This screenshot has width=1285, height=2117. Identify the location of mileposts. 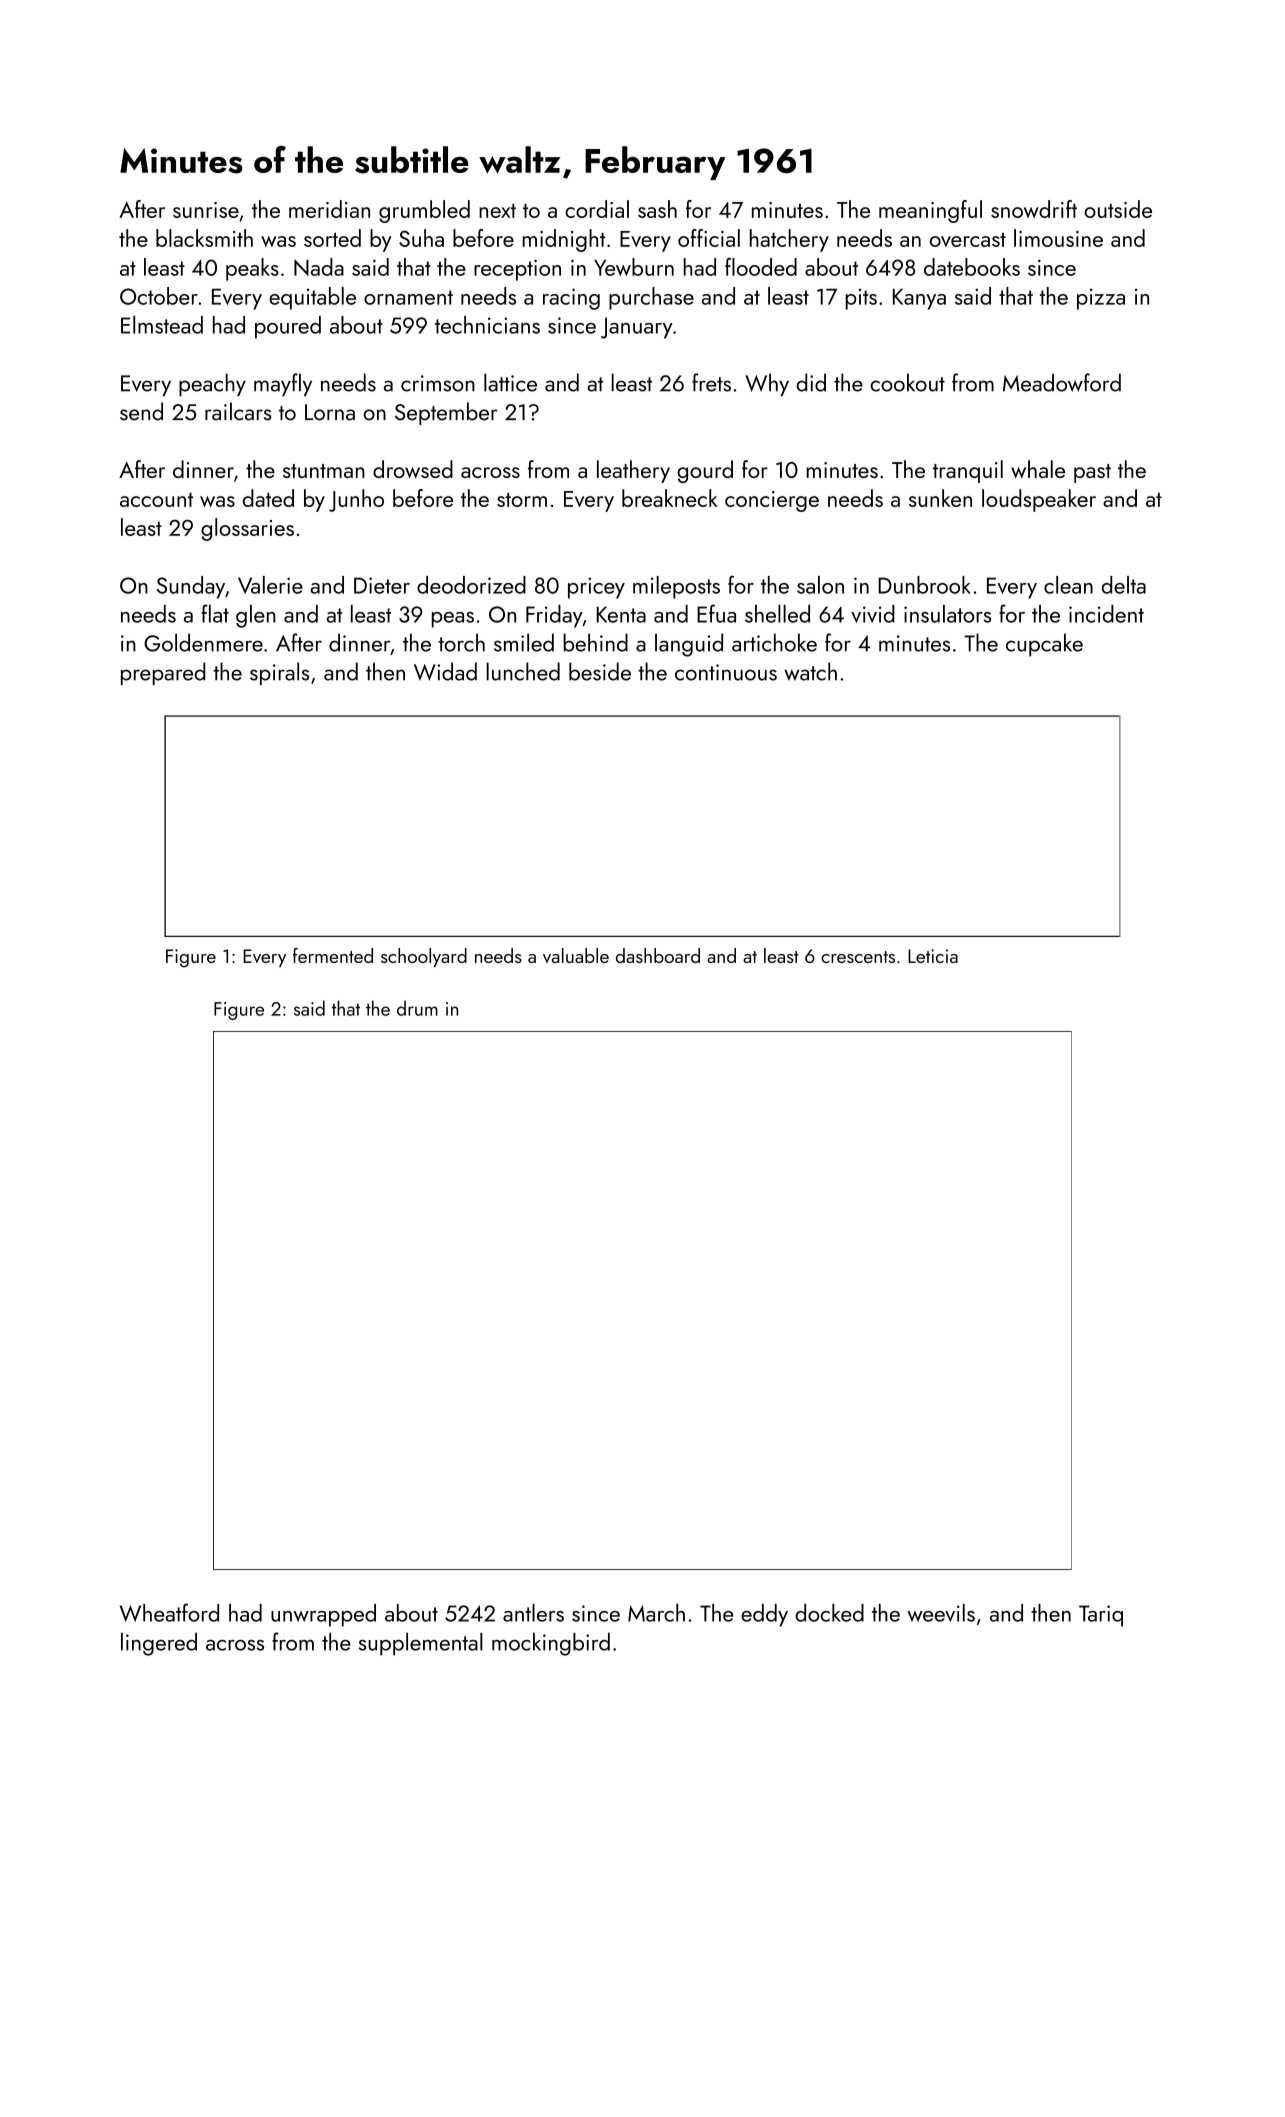
(676, 587).
